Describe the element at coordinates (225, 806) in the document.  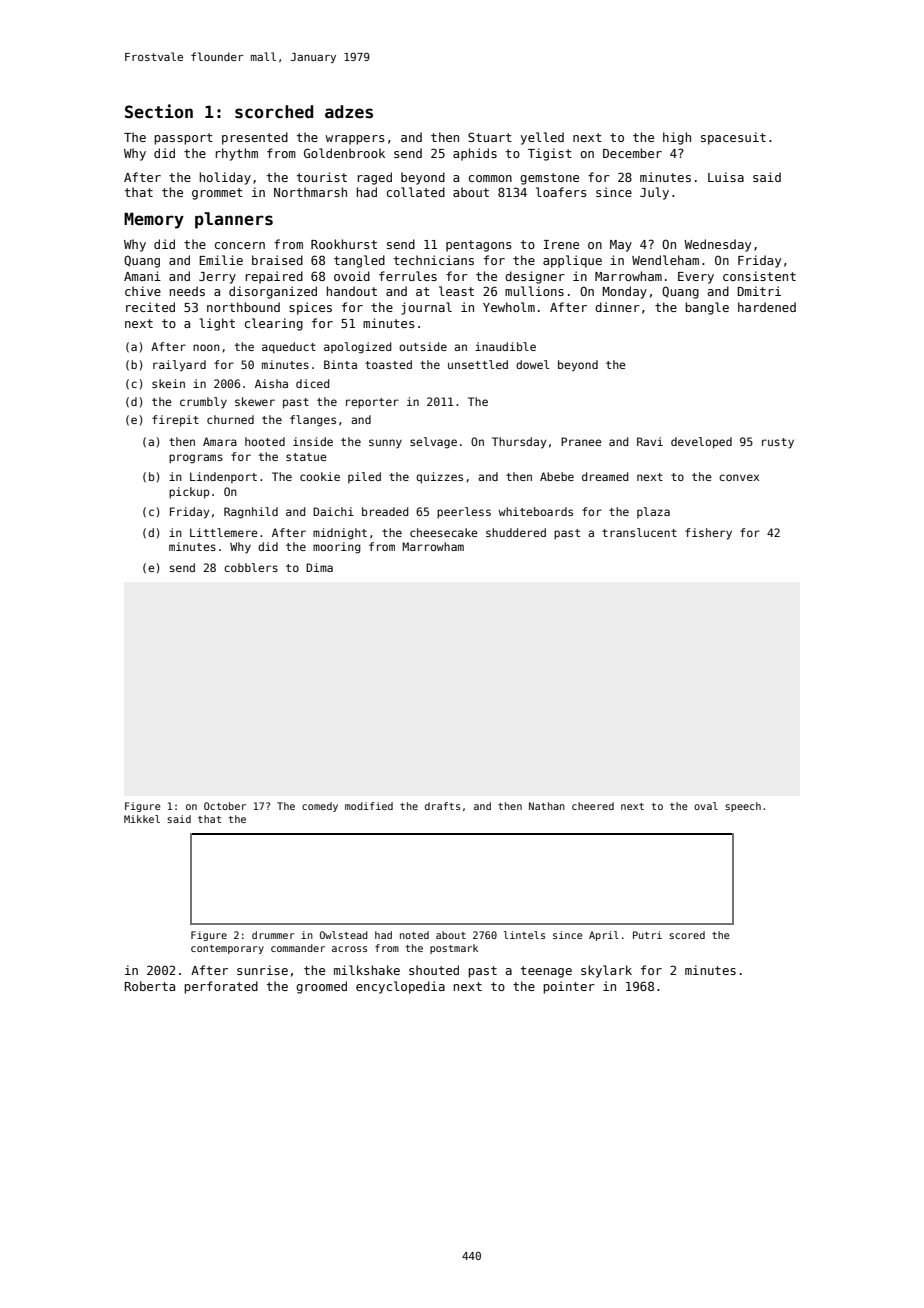
I see `October` at that location.
